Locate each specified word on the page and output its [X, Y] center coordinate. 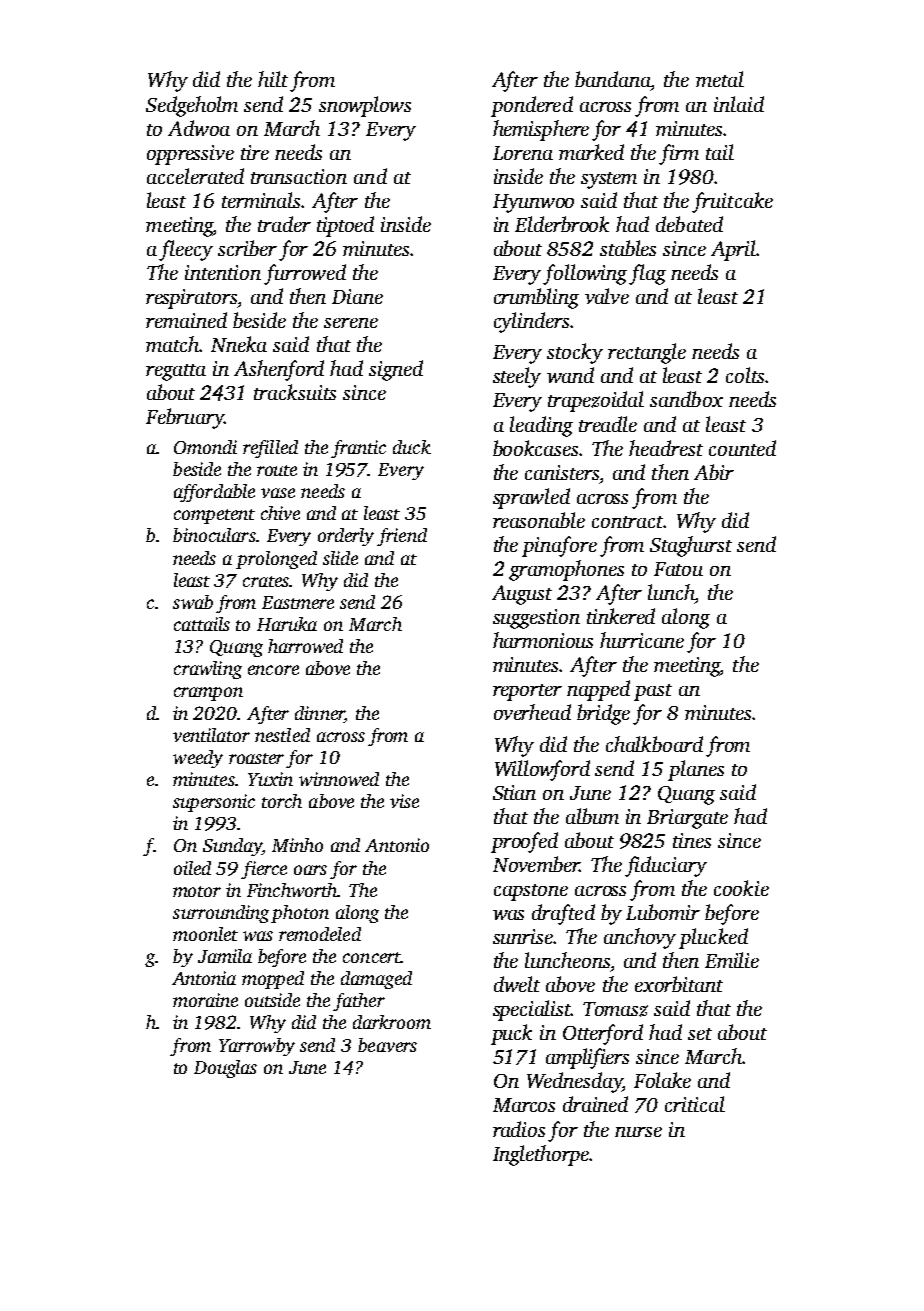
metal [720, 79]
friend [402, 537]
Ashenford [279, 370]
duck [412, 447]
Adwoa [199, 128]
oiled [192, 868]
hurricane [642, 640]
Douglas [225, 1069]
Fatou [678, 569]
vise [404, 801]
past [653, 692]
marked [591, 152]
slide [340, 558]
